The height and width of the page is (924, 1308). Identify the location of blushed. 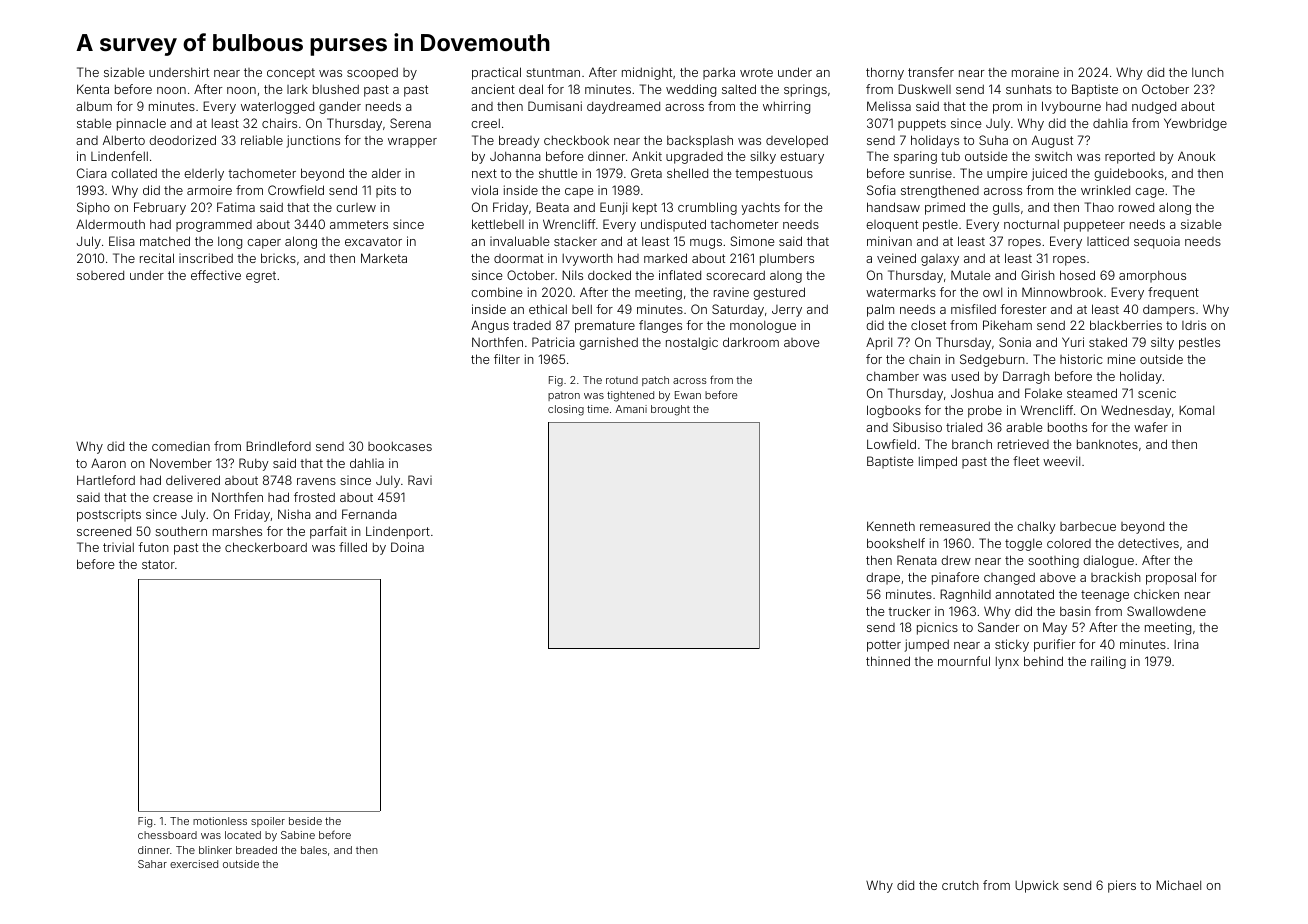
(336, 89).
